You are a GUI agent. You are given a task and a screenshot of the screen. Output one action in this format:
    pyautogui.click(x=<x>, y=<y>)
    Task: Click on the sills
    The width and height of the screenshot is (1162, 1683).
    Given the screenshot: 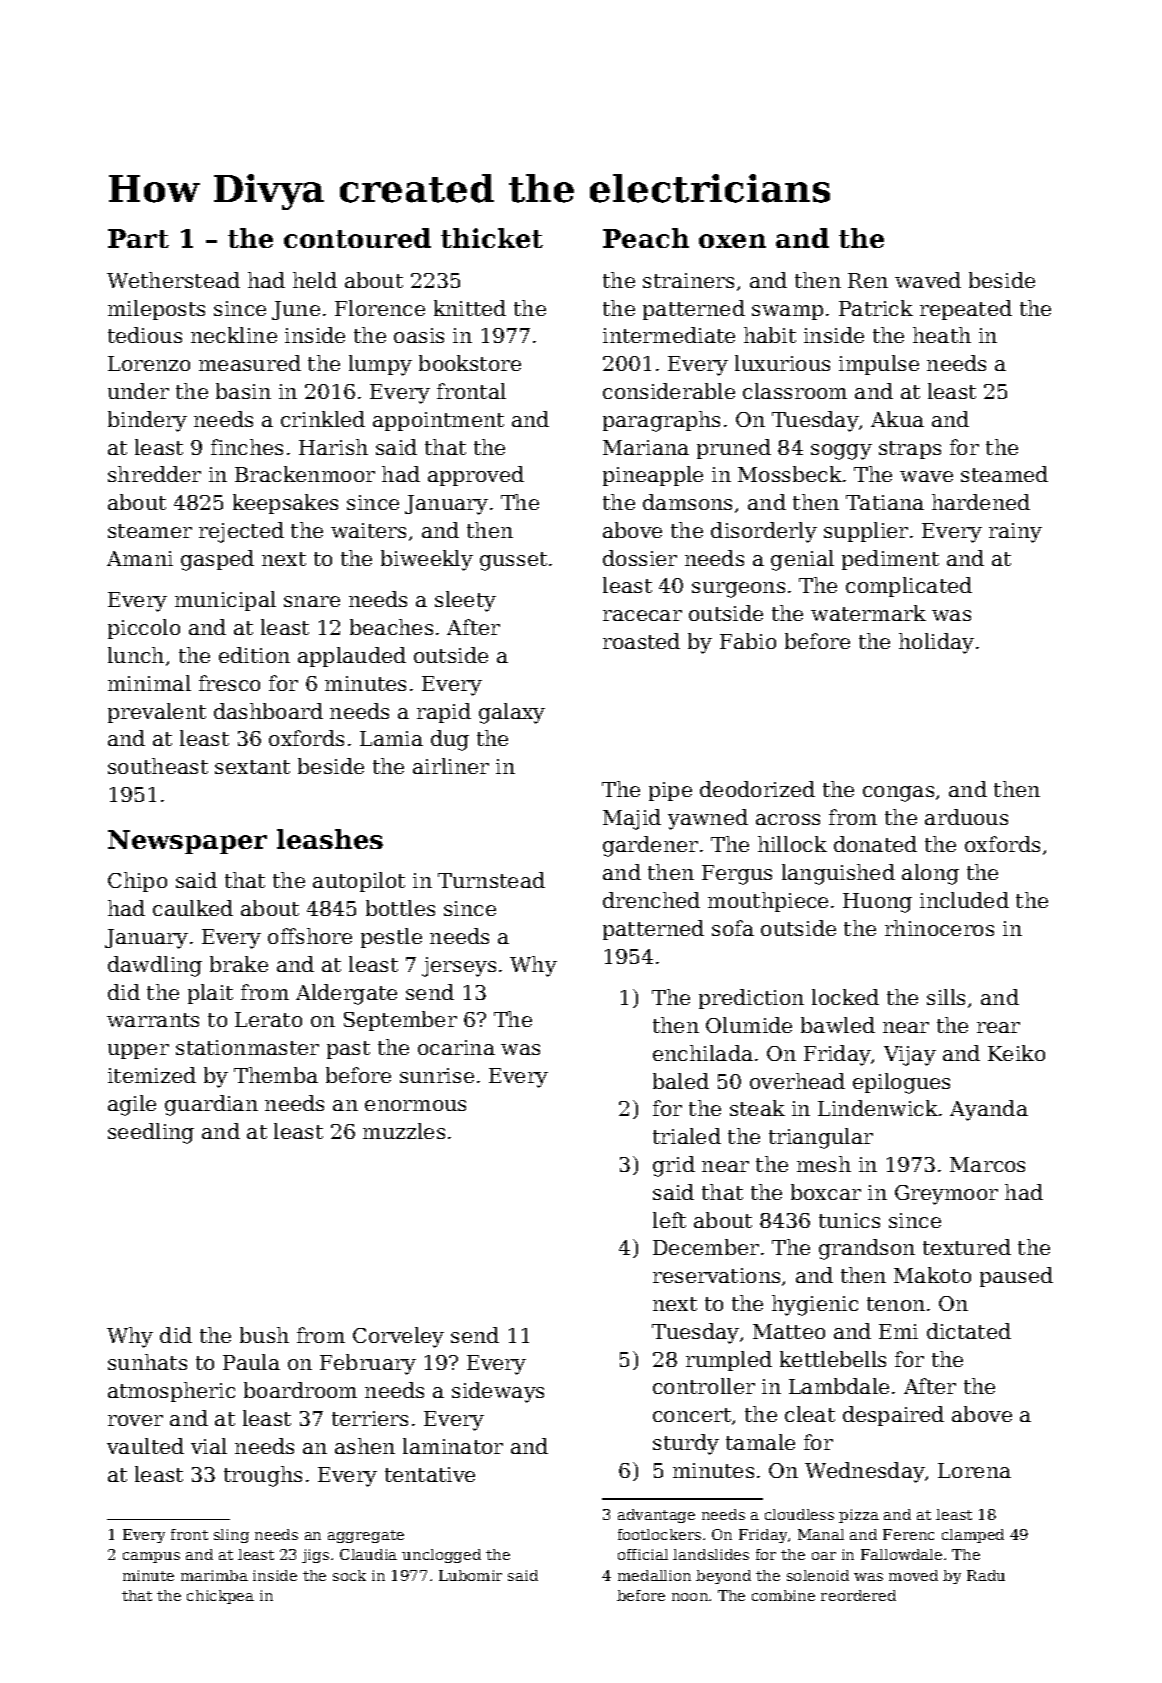 What is the action you would take?
    pyautogui.click(x=946, y=997)
